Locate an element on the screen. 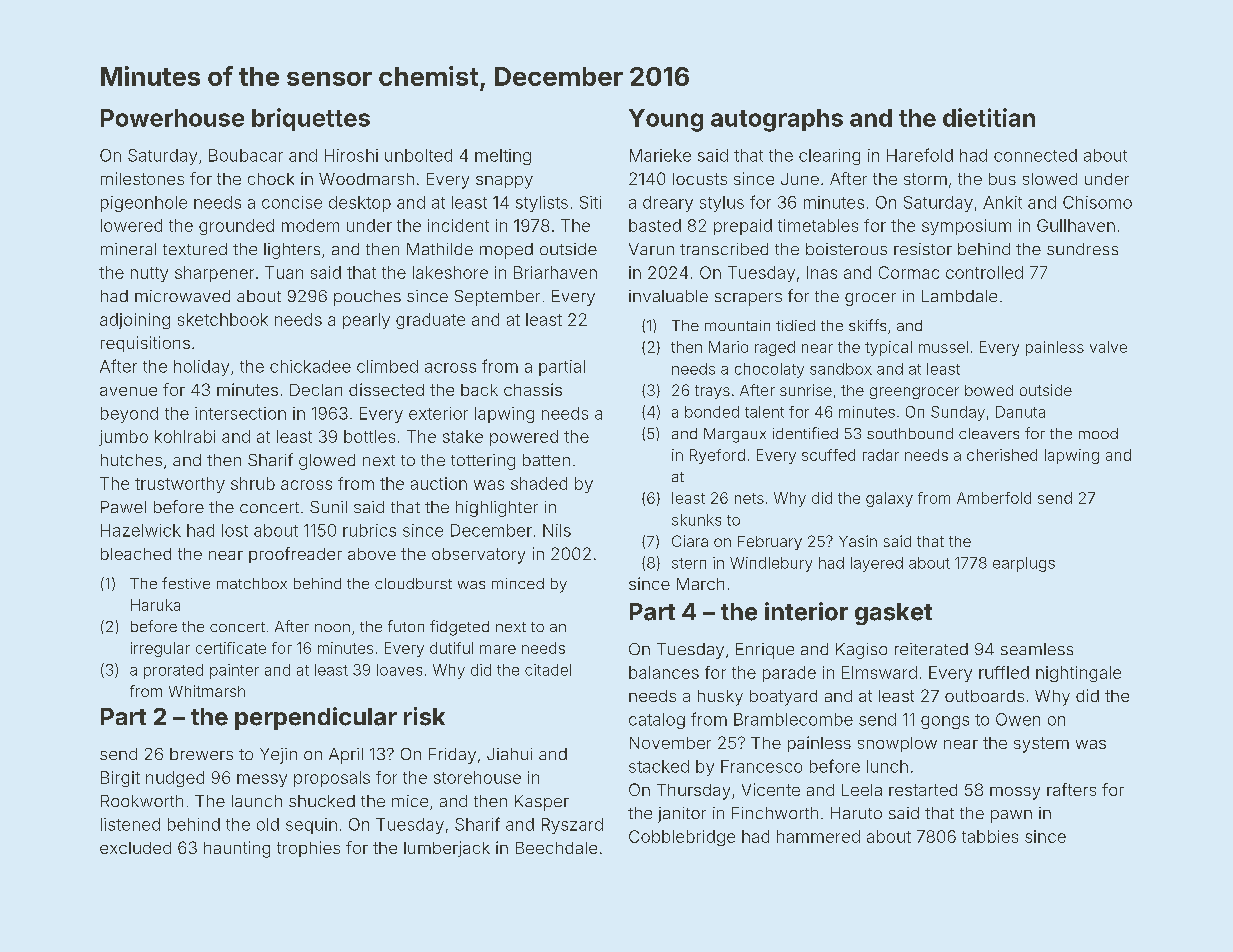 The width and height of the screenshot is (1233, 952). adjoining is located at coordinates (135, 321).
